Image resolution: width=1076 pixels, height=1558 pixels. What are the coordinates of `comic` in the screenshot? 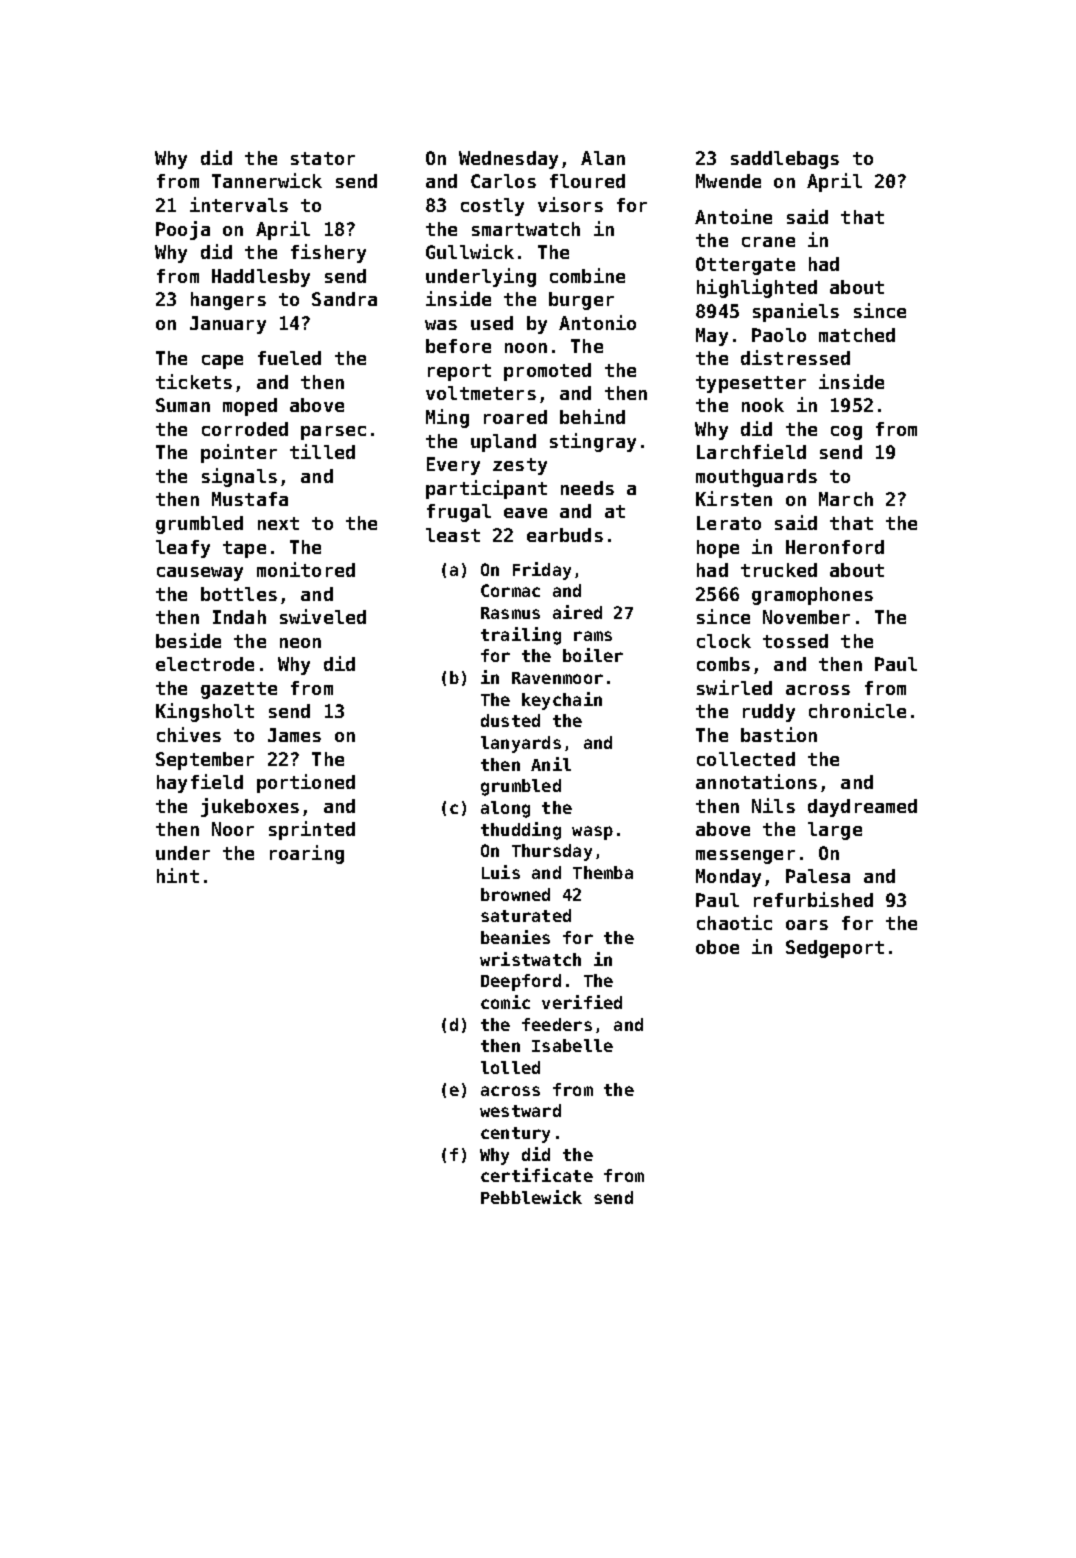 It's located at (505, 1002).
